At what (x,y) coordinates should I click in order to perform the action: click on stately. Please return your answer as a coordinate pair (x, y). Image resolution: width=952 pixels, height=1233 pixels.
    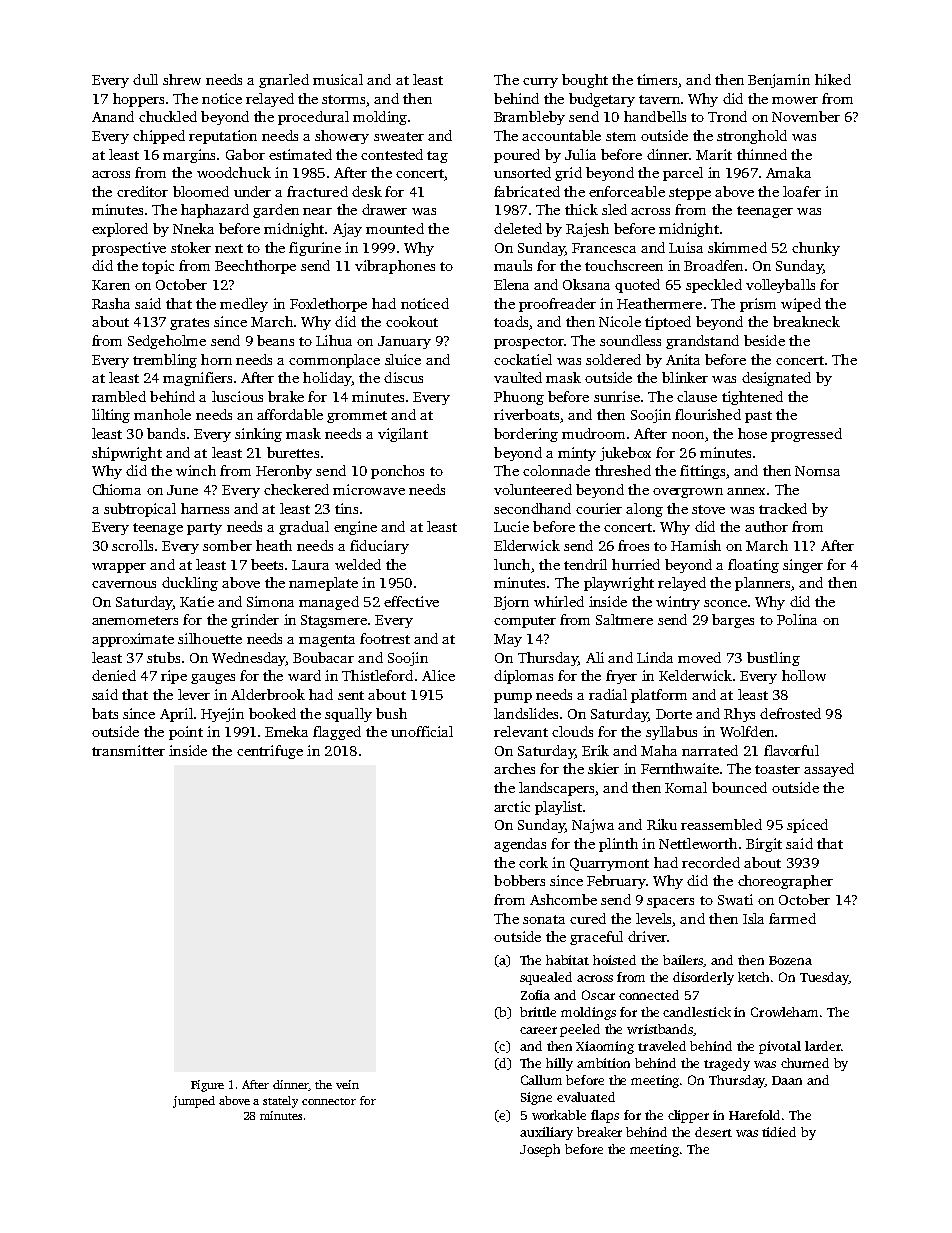
    Looking at the image, I should click on (280, 1102).
